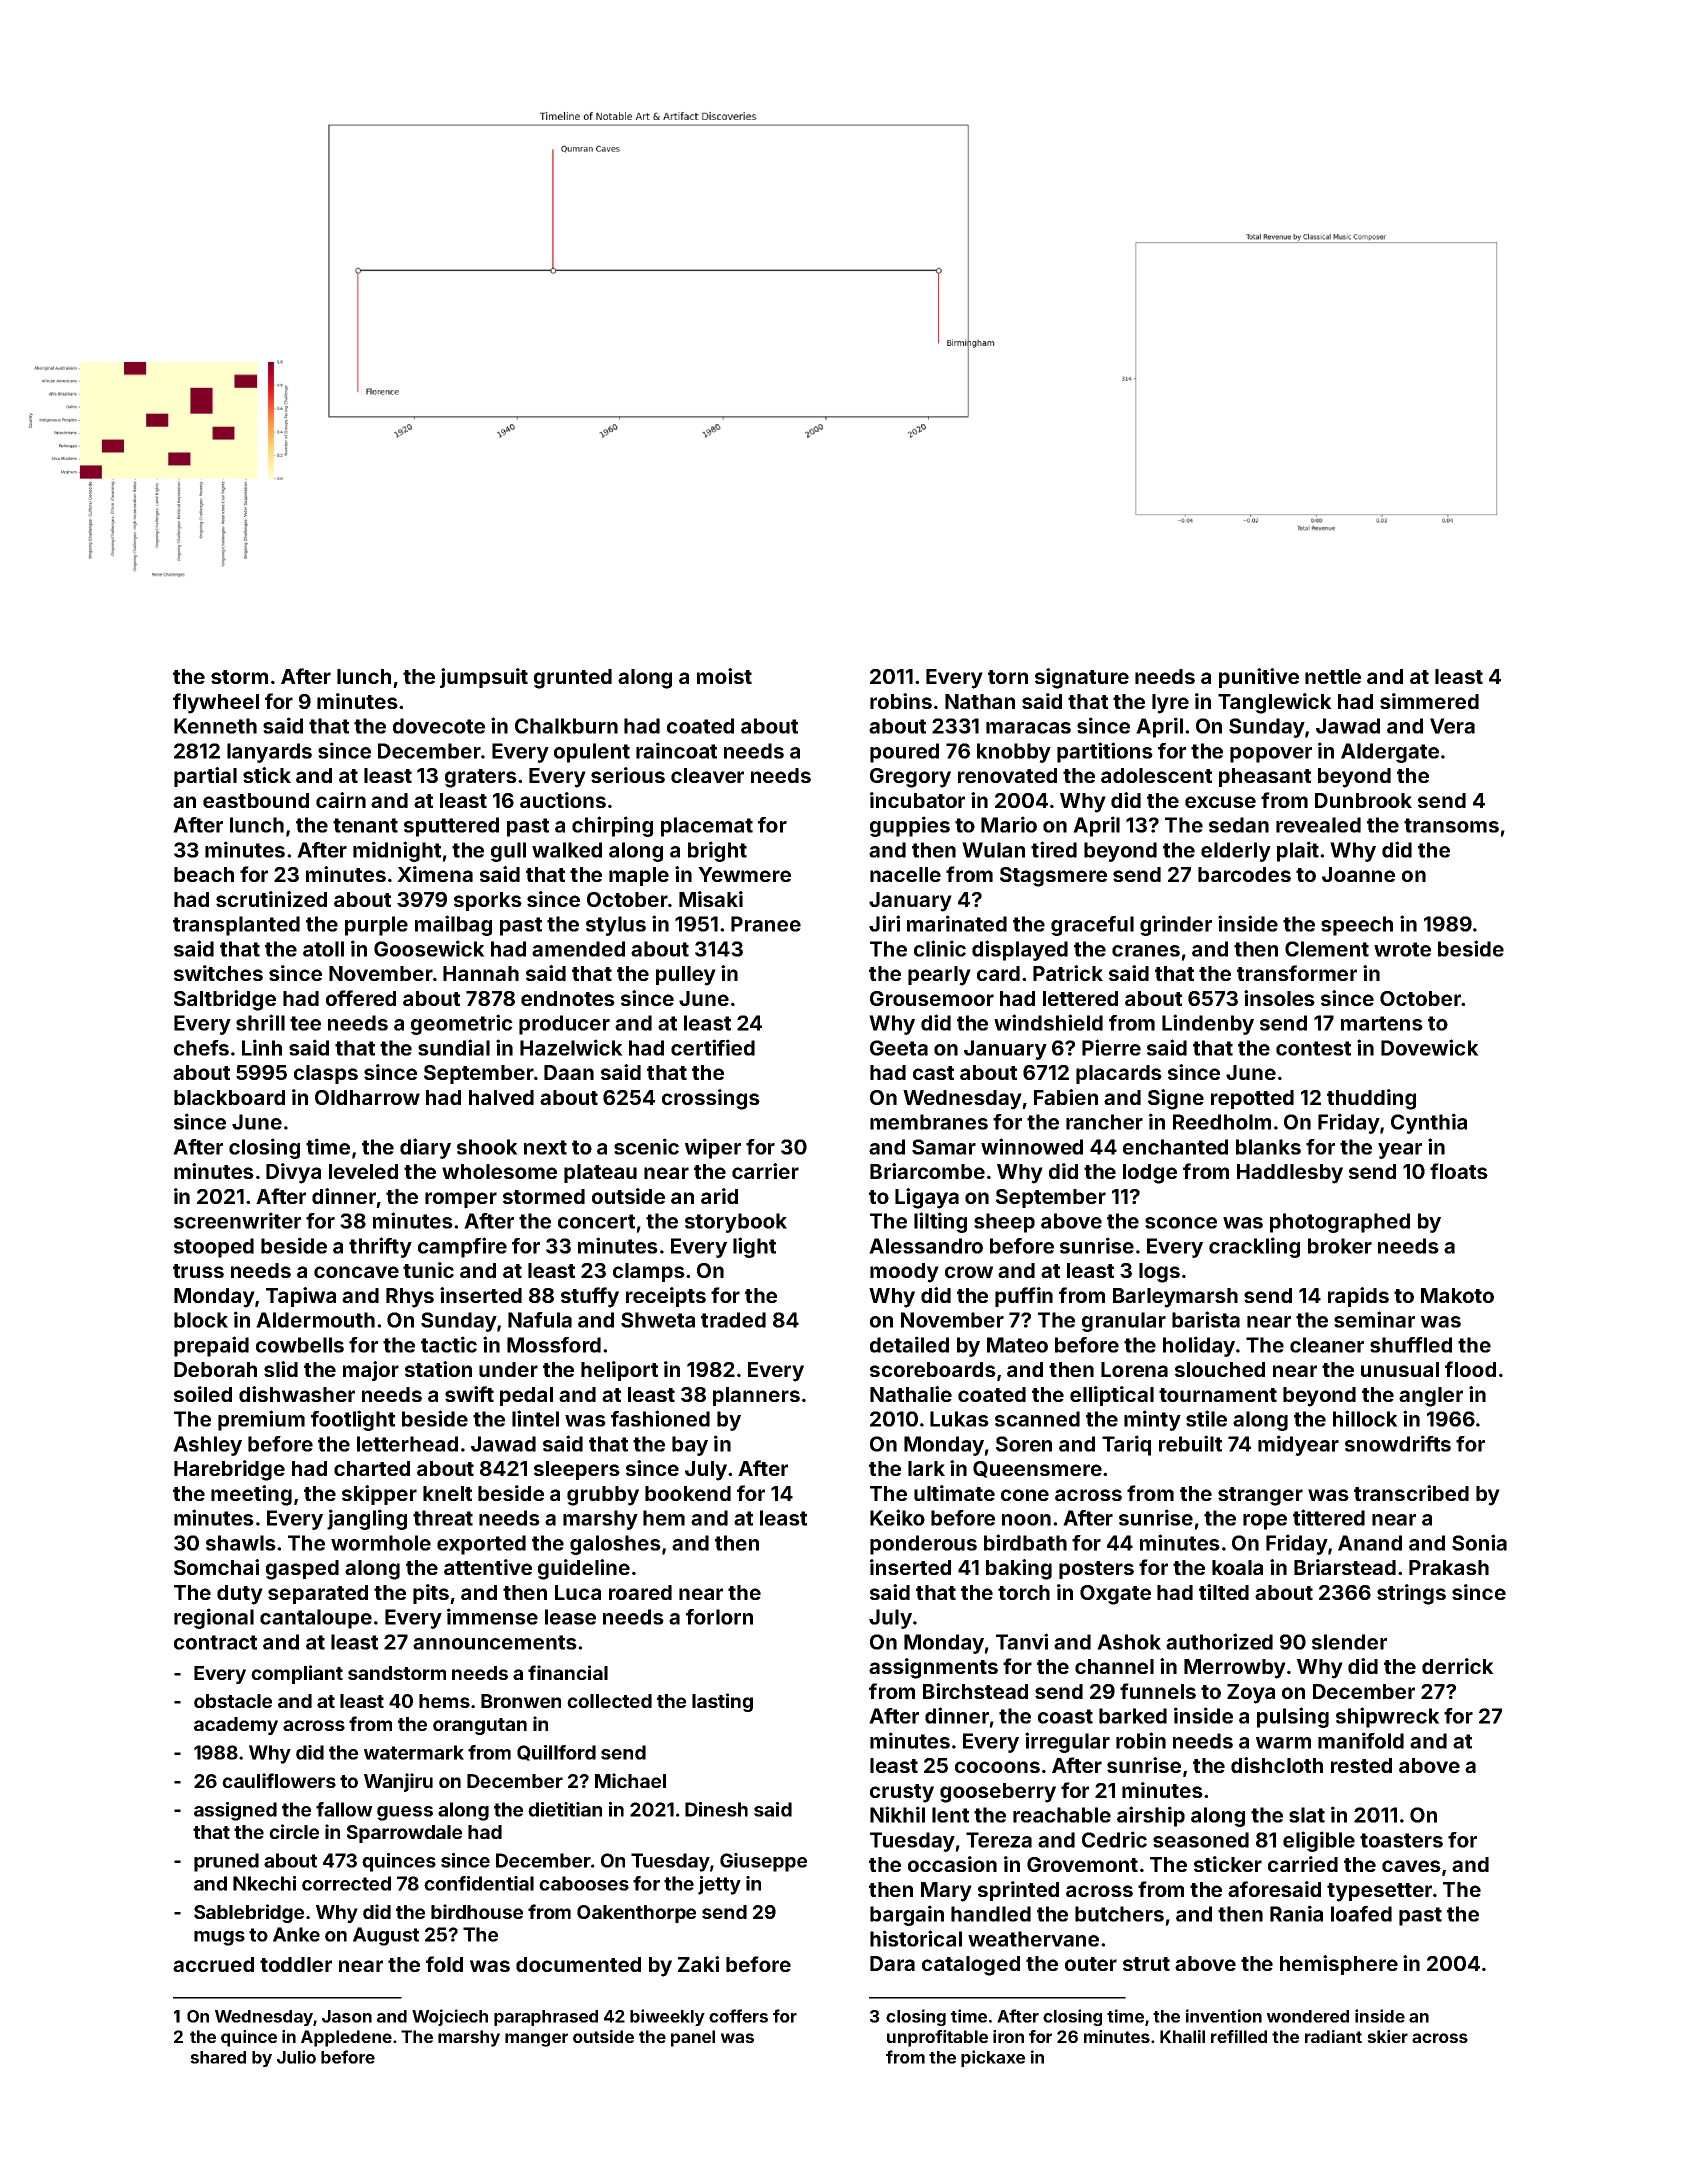 The image size is (1683, 2178). What do you see at coordinates (649, 1272) in the screenshot?
I see `clamps` at bounding box center [649, 1272].
